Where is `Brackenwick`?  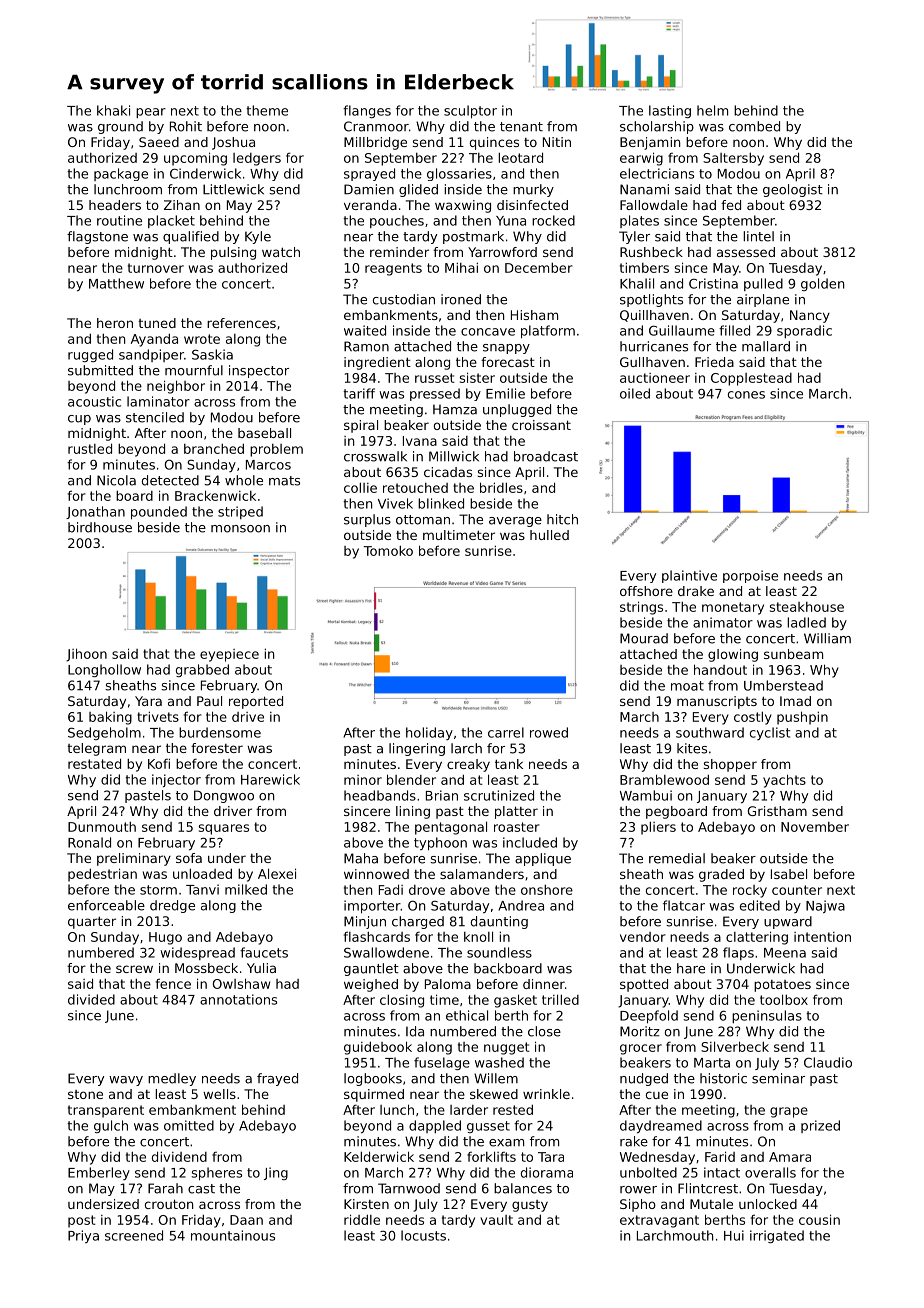 Brackenwick is located at coordinates (215, 495).
